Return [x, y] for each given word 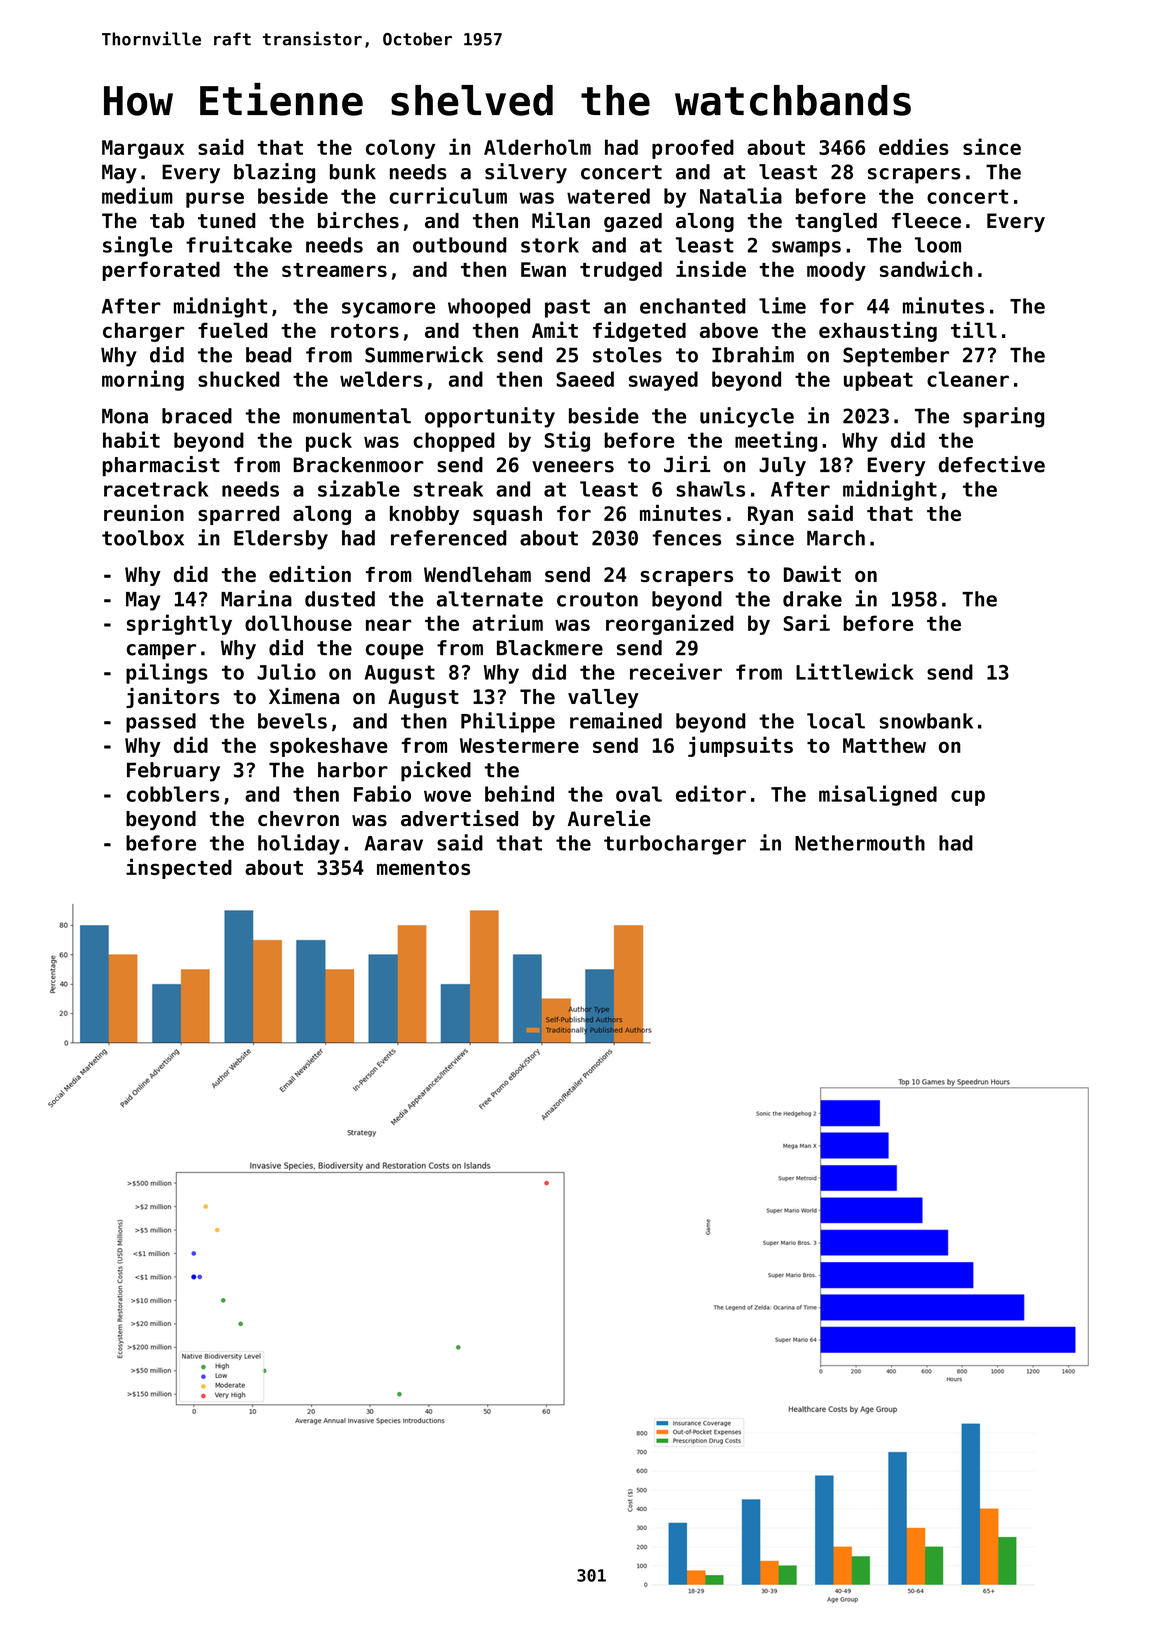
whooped [489, 308]
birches [358, 220]
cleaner [968, 379]
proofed [693, 149]
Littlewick [855, 671]
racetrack [156, 489]
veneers [573, 467]
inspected [179, 868]
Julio [286, 671]
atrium [507, 622]
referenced [449, 538]
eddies [914, 146]
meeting [776, 441]
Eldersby [281, 540]
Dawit [812, 574]
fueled [232, 330]
